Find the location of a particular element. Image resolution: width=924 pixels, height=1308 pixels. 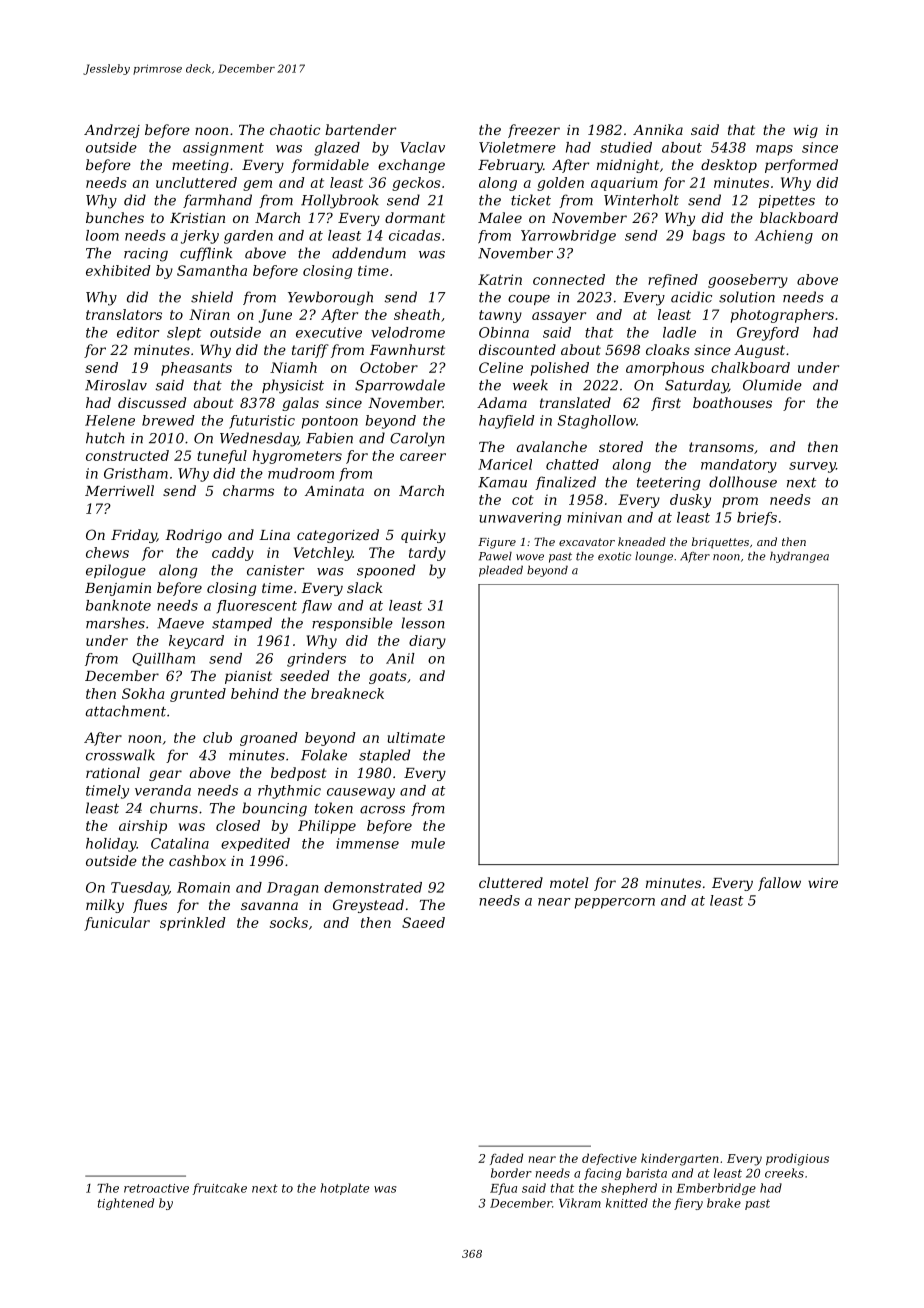

keycard is located at coordinates (196, 642).
